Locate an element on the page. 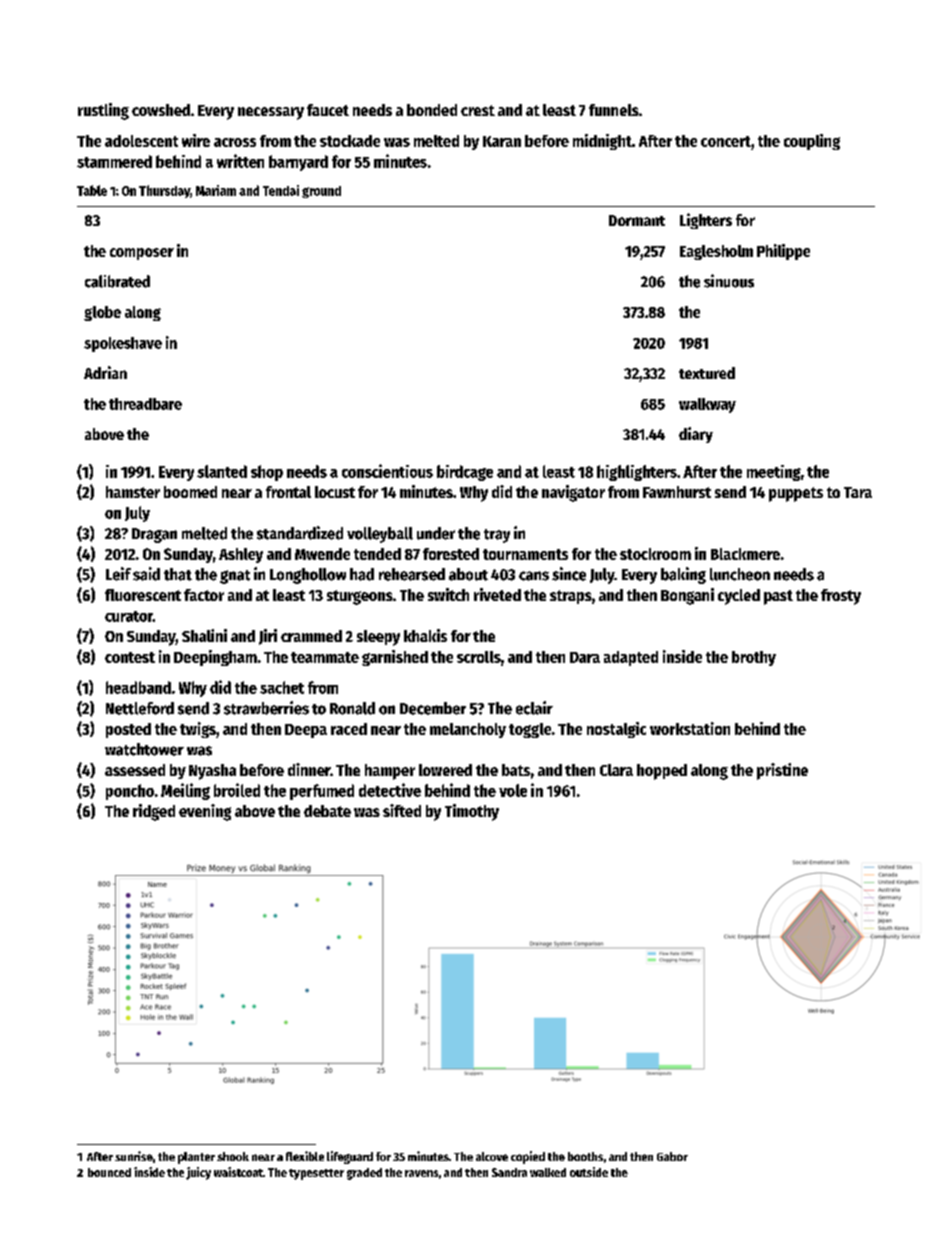 The image size is (952, 1233). Ashley is located at coordinates (241, 555).
